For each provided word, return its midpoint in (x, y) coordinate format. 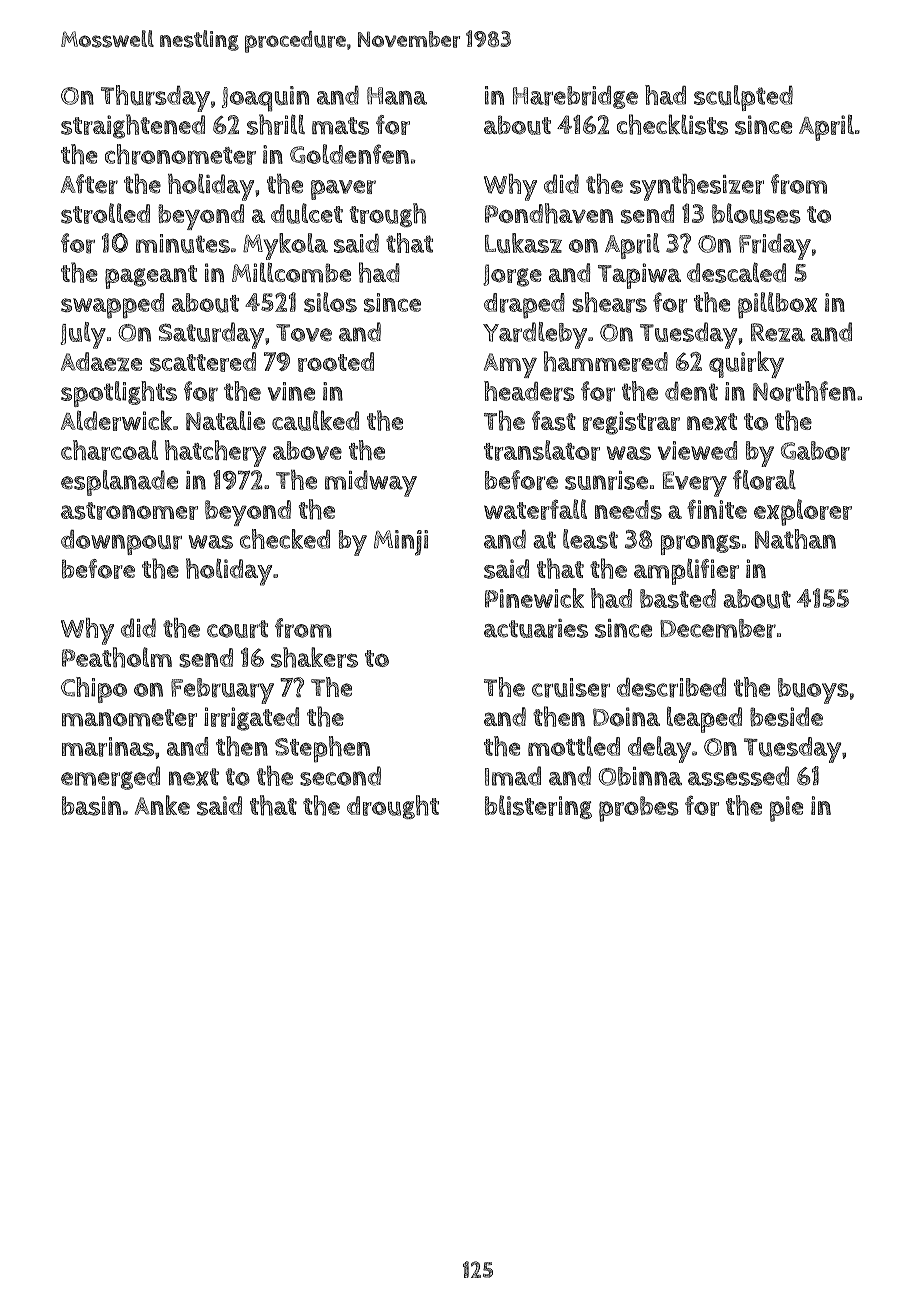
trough (387, 215)
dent (691, 391)
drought (393, 807)
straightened (133, 126)
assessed (738, 776)
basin (91, 806)
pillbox (777, 305)
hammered (606, 361)
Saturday (211, 335)
